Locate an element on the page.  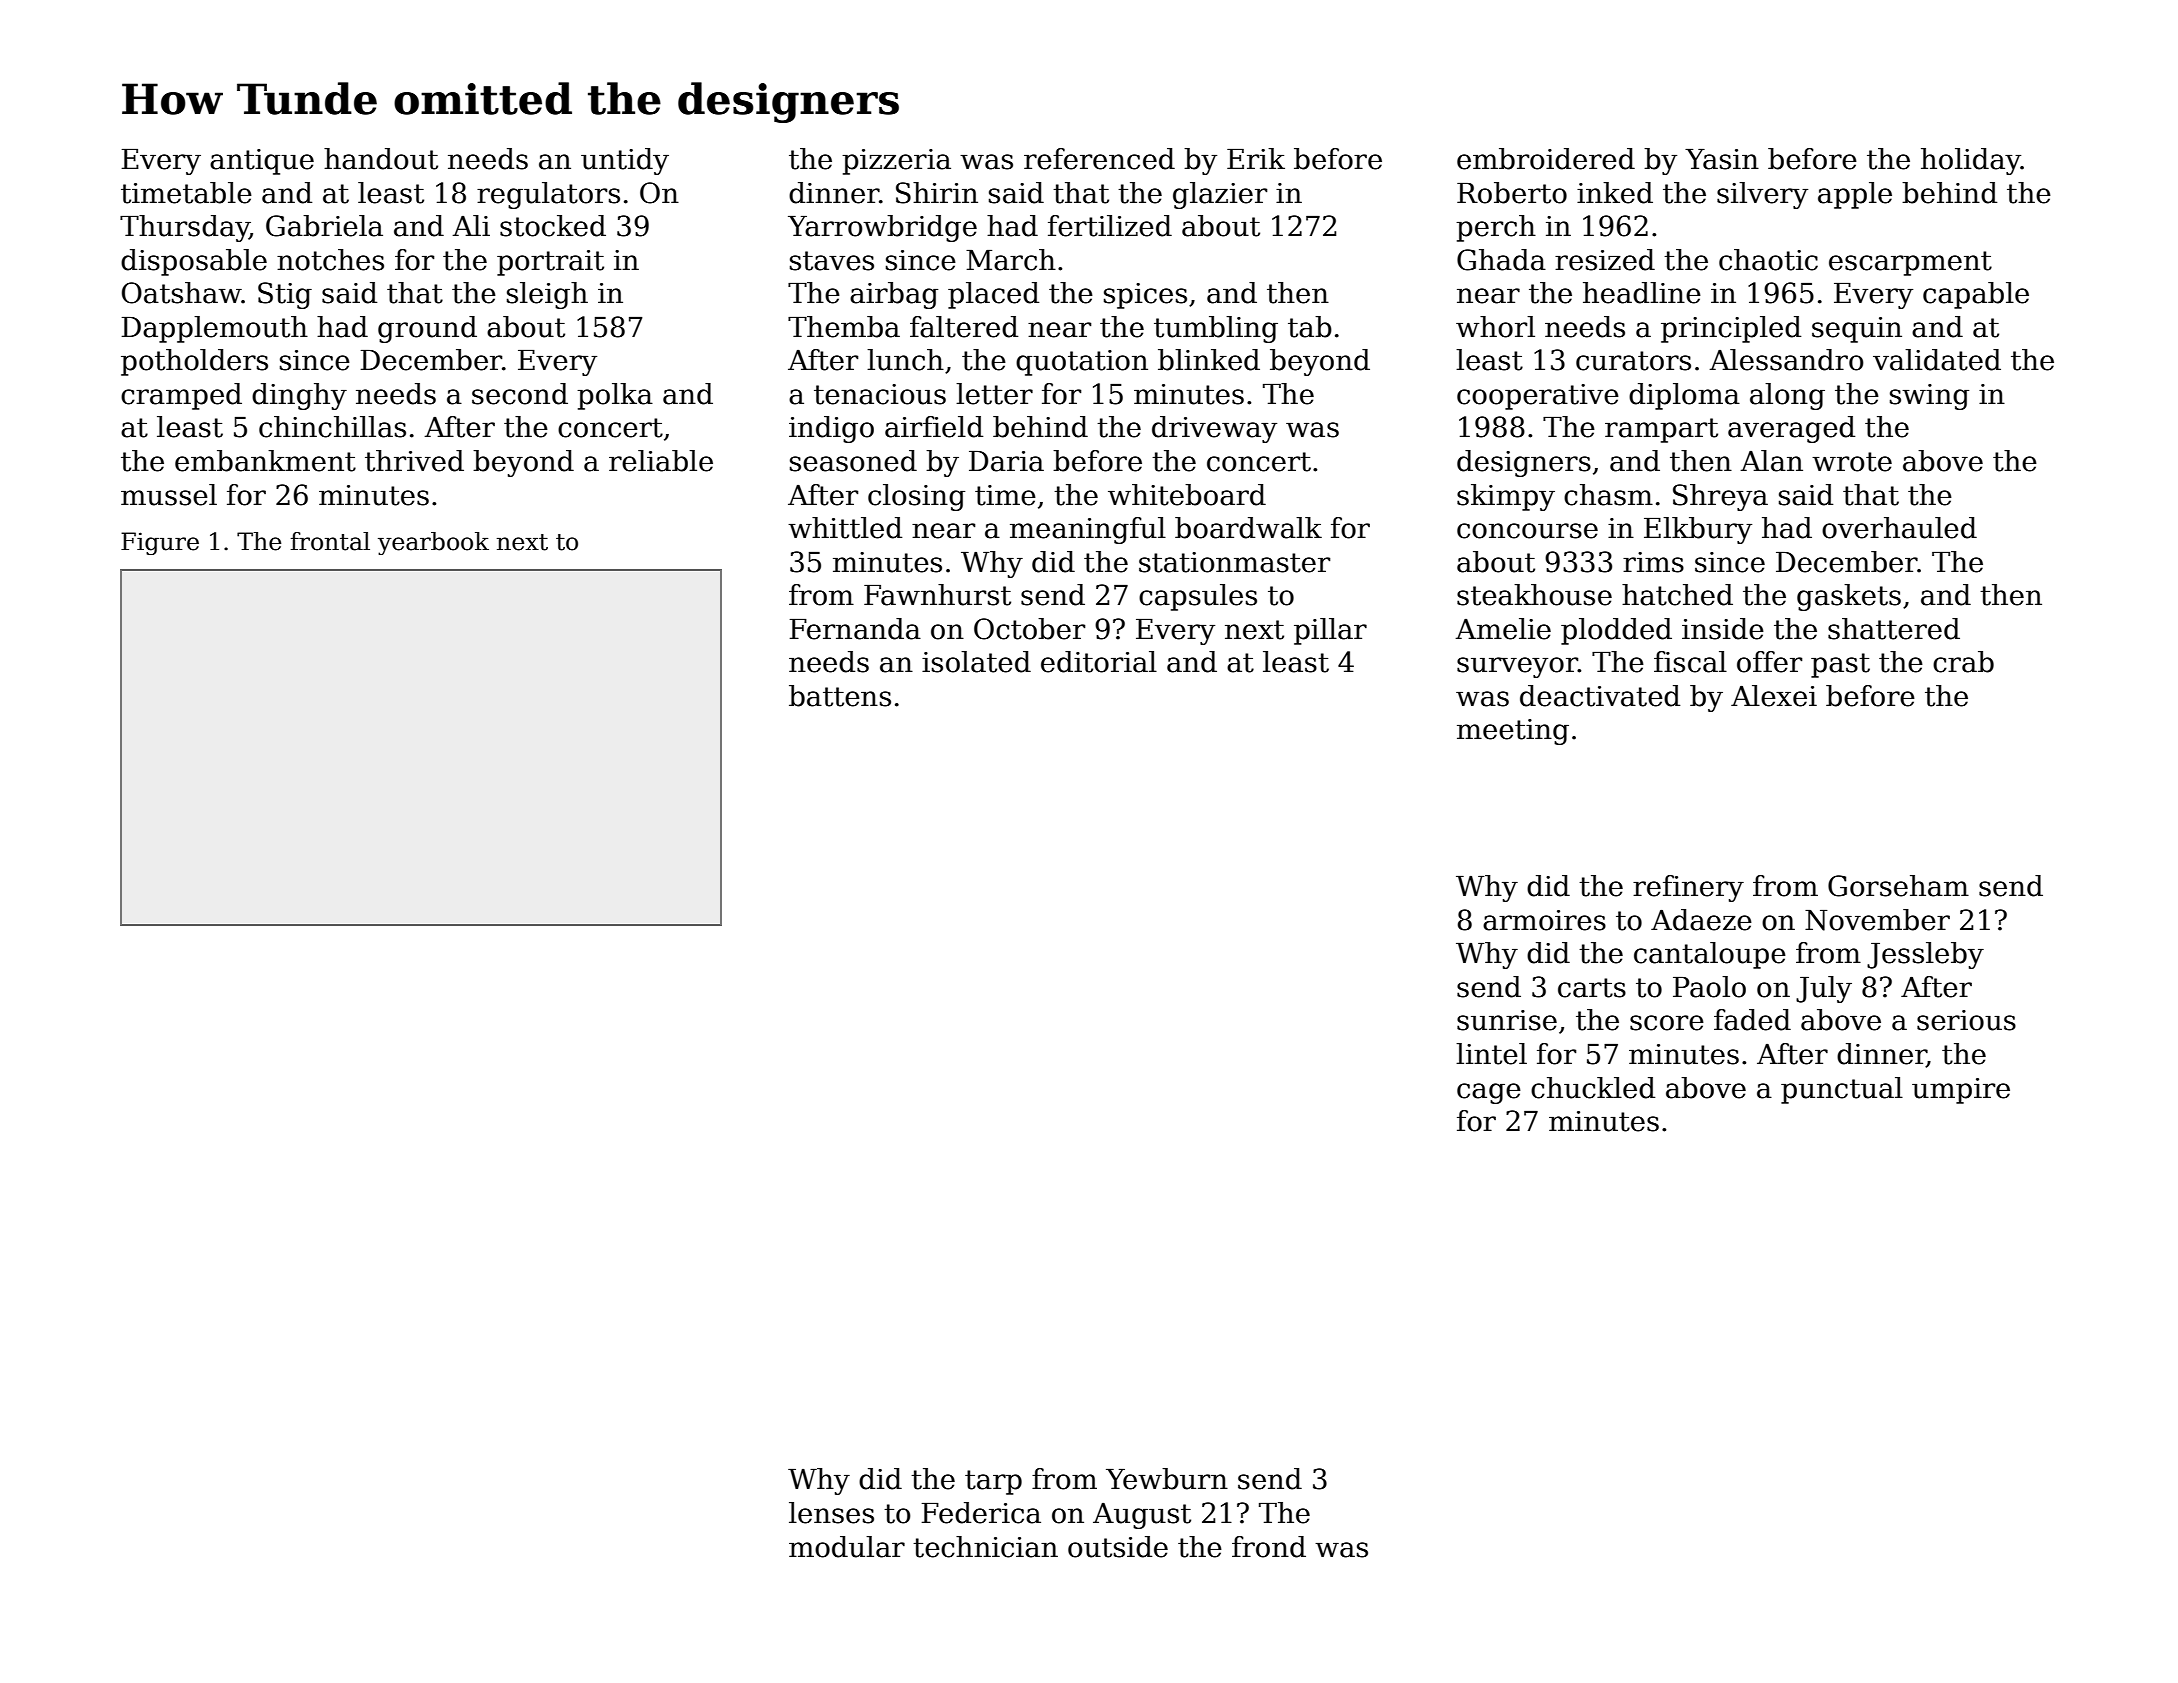
Federica is located at coordinates (981, 1513).
